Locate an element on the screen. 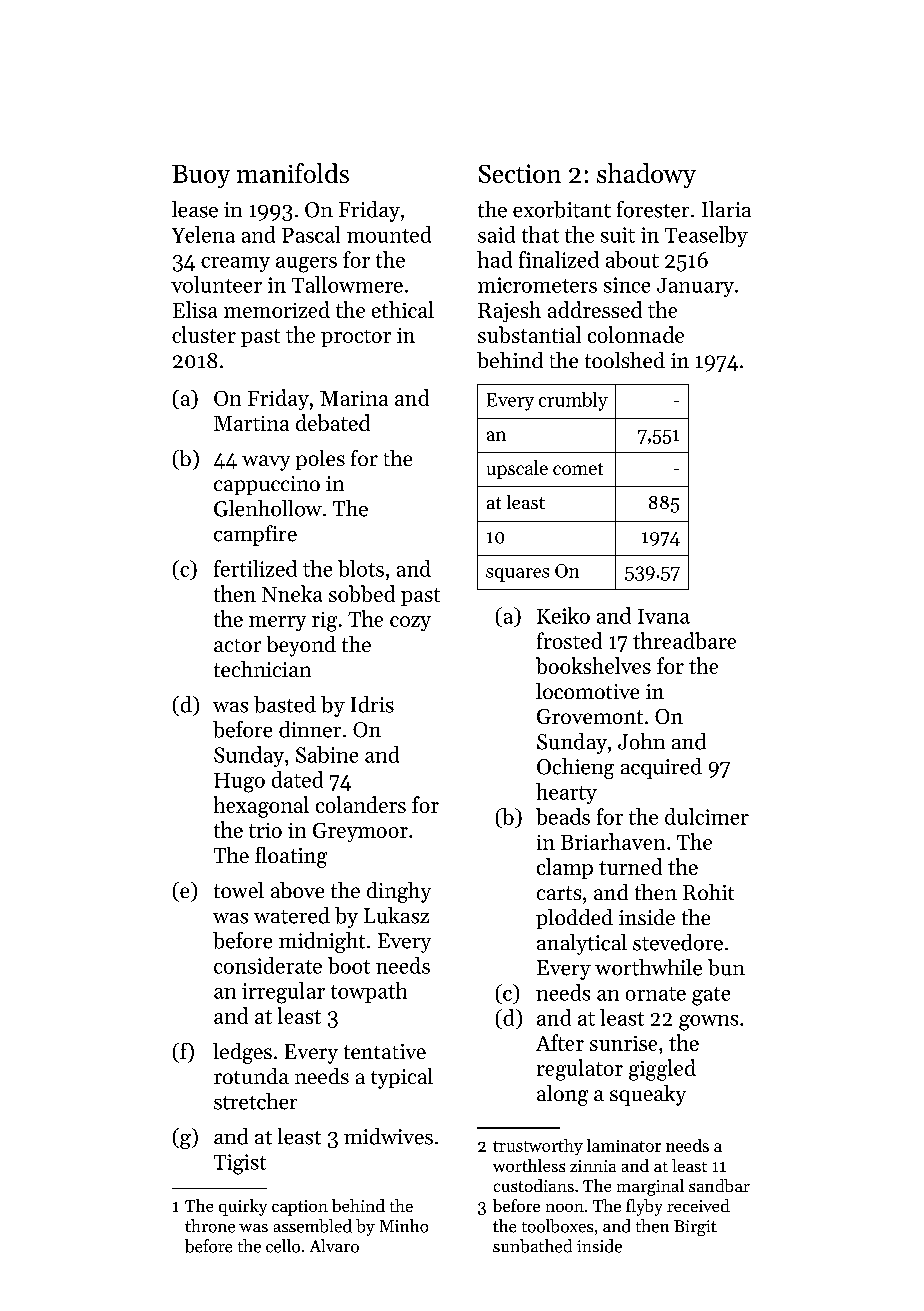 This screenshot has width=924, height=1311. tentative is located at coordinates (385, 1051).
